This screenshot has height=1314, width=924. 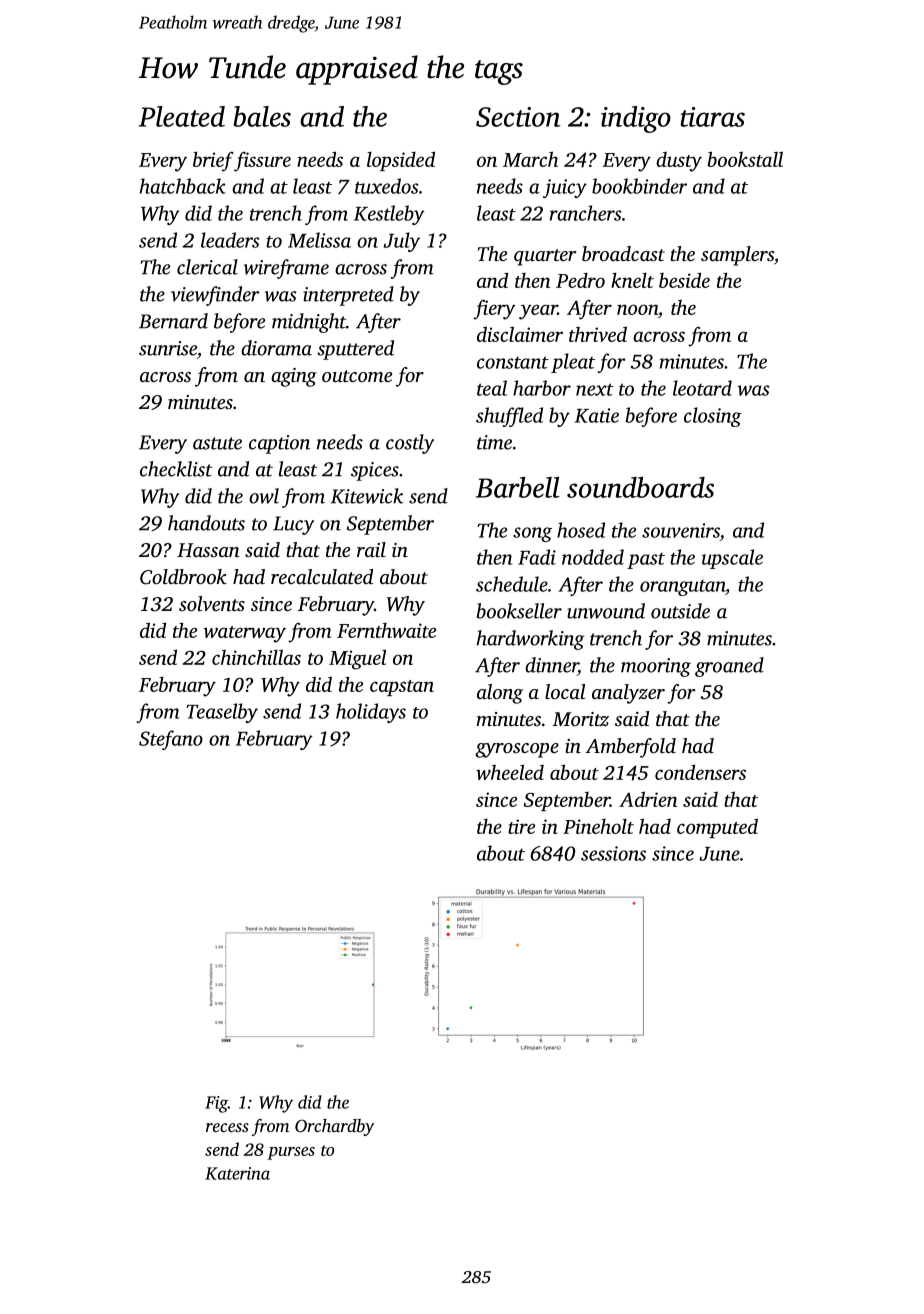 What do you see at coordinates (291, 1153) in the screenshot?
I see `purses` at bounding box center [291, 1153].
